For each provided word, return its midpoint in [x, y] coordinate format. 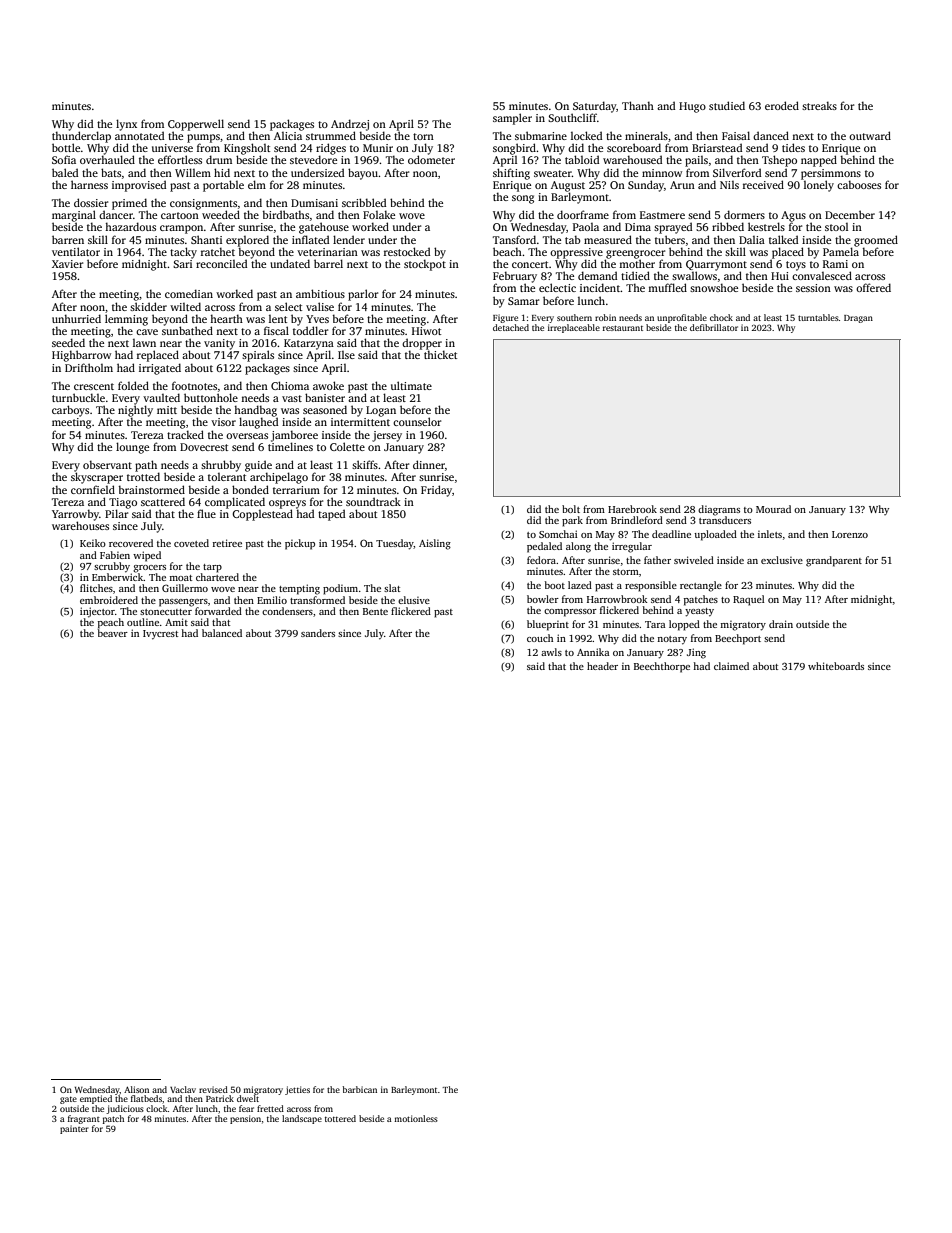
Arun [682, 185]
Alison [136, 1089]
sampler [512, 119]
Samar [523, 301]
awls [551, 652]
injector [97, 612]
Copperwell [196, 125]
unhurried [76, 318]
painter [74, 1129]
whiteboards [836, 666]
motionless [416, 1118]
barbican [359, 1089]
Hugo [692, 107]
